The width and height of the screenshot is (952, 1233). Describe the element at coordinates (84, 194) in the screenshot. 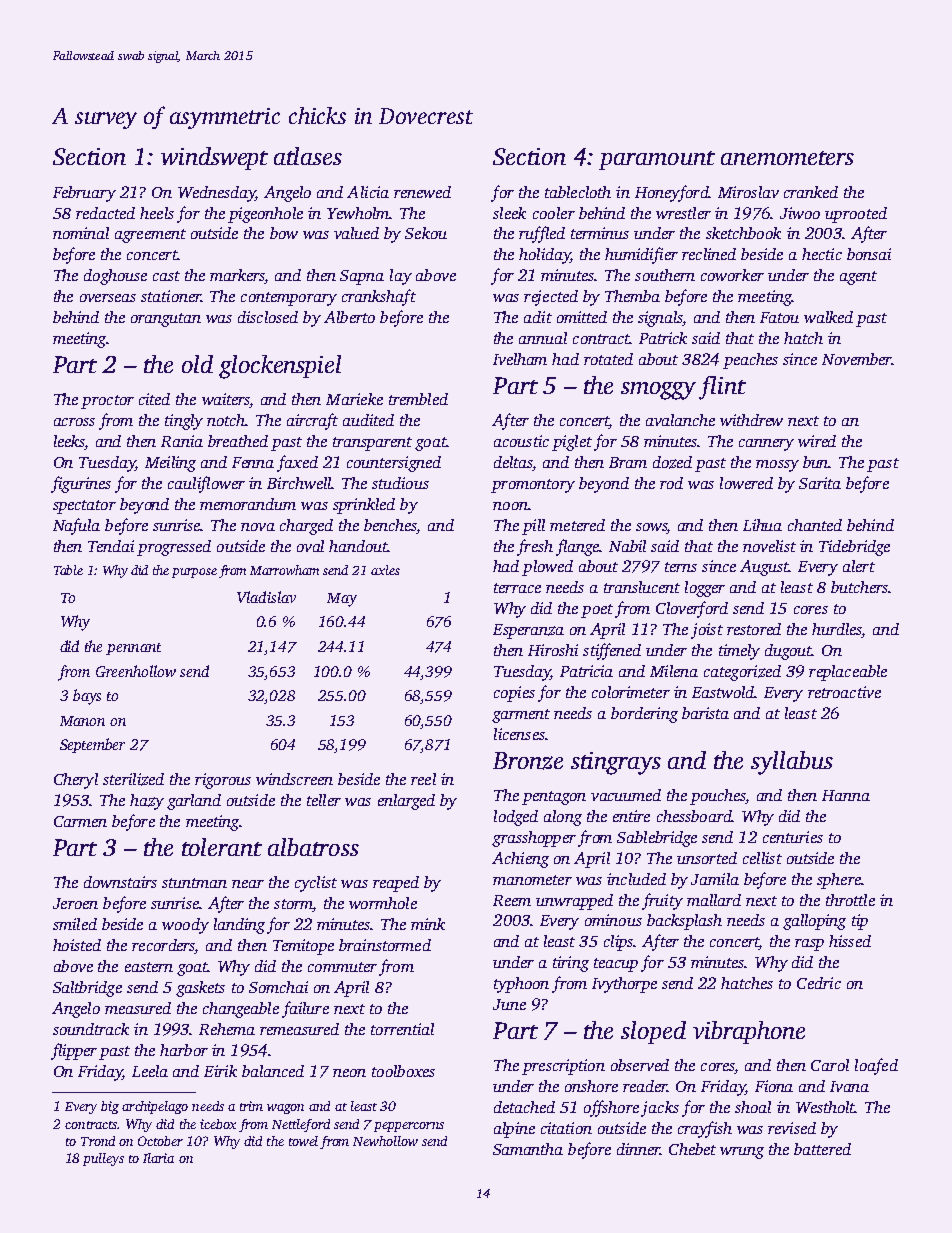

I see `February` at that location.
